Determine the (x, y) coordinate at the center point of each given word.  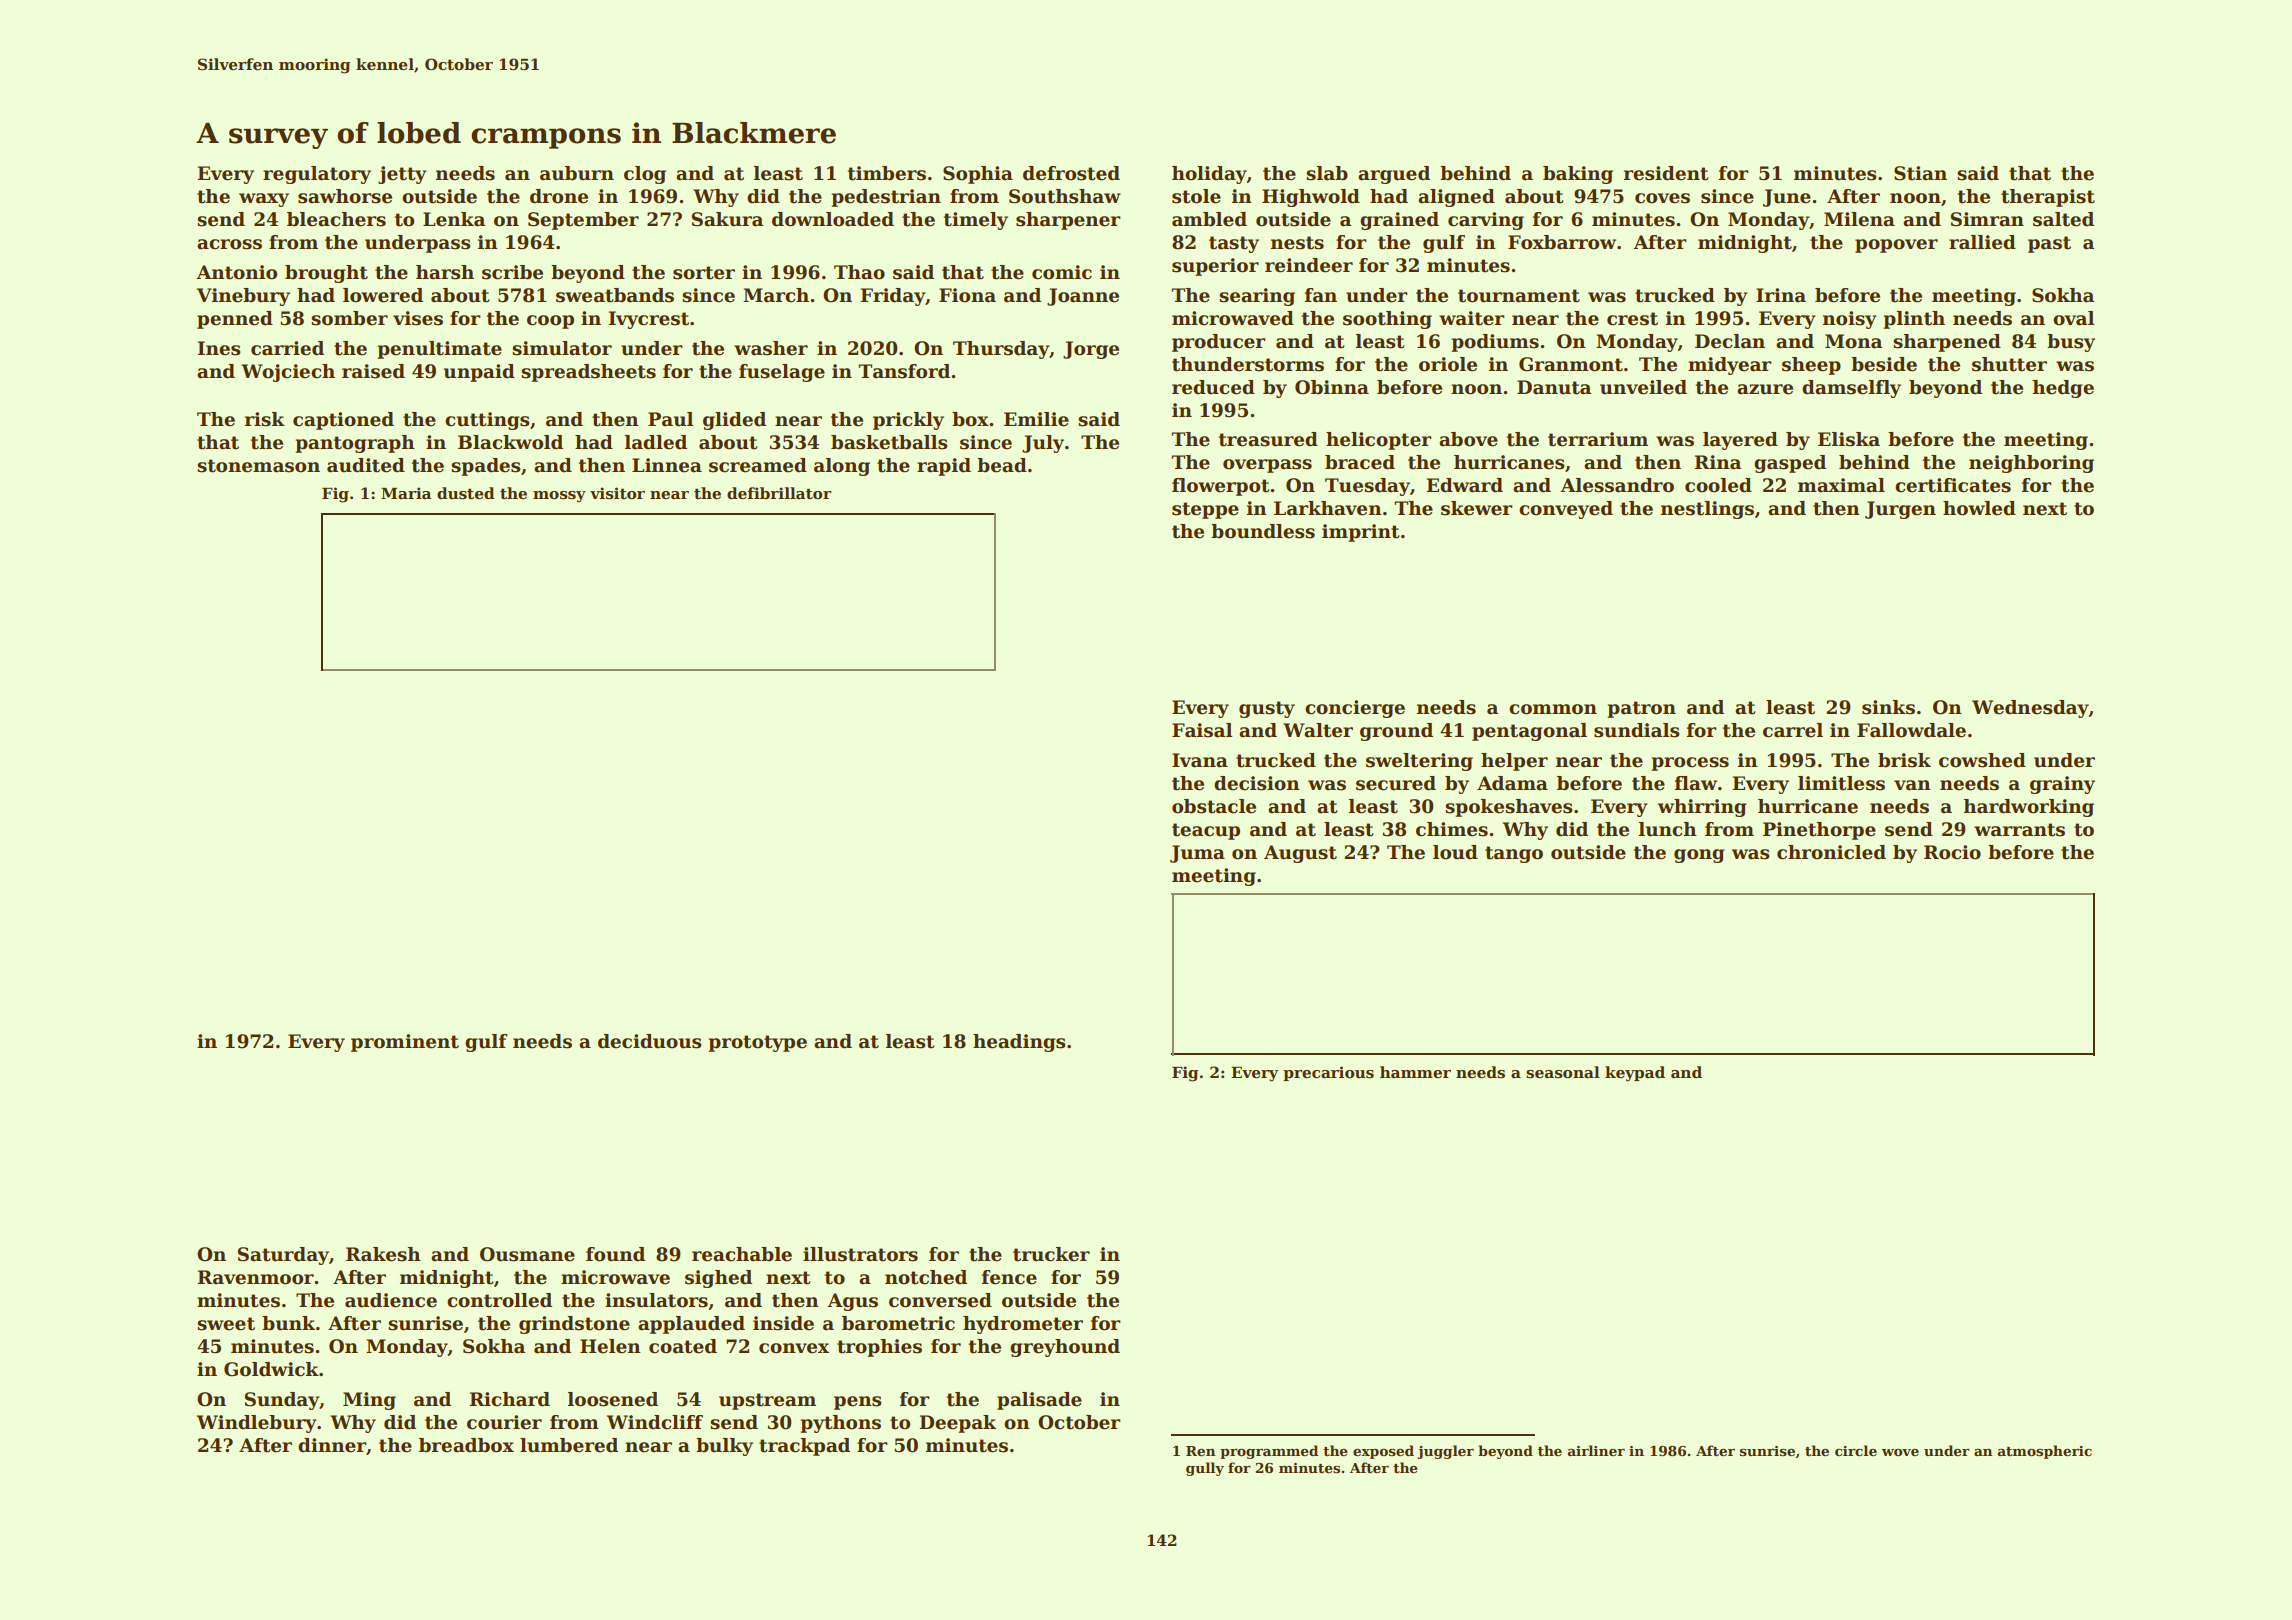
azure (1765, 389)
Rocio (1952, 852)
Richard (509, 1399)
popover (1896, 246)
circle (1856, 1450)
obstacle (1214, 806)
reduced (1213, 387)
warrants (2019, 830)
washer (771, 348)
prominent (405, 1043)
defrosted (1071, 173)
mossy (559, 497)
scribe (512, 272)
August (1300, 854)
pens (858, 1403)
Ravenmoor (255, 1277)
